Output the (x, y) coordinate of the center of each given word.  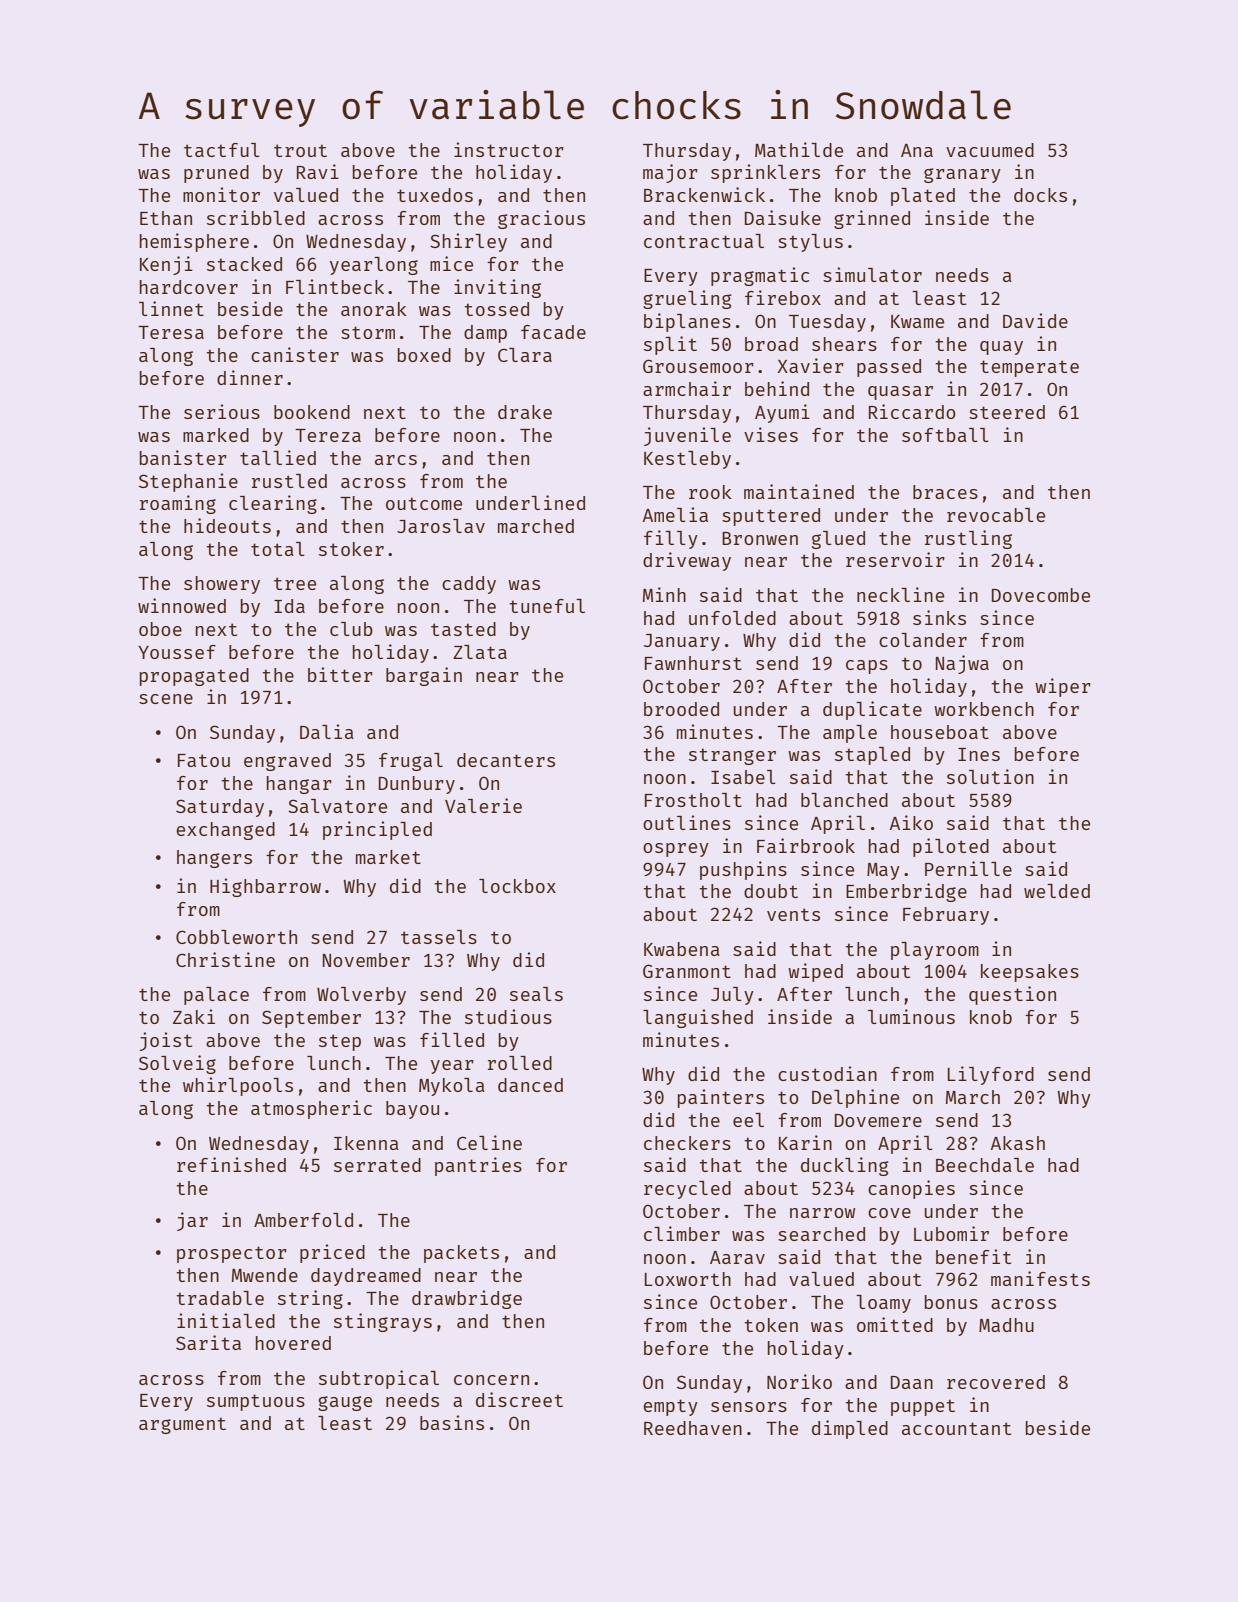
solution (990, 776)
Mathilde (799, 149)
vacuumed (990, 150)
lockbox (517, 886)
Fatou (204, 760)
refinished (231, 1164)
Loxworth (688, 1279)
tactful (222, 150)
